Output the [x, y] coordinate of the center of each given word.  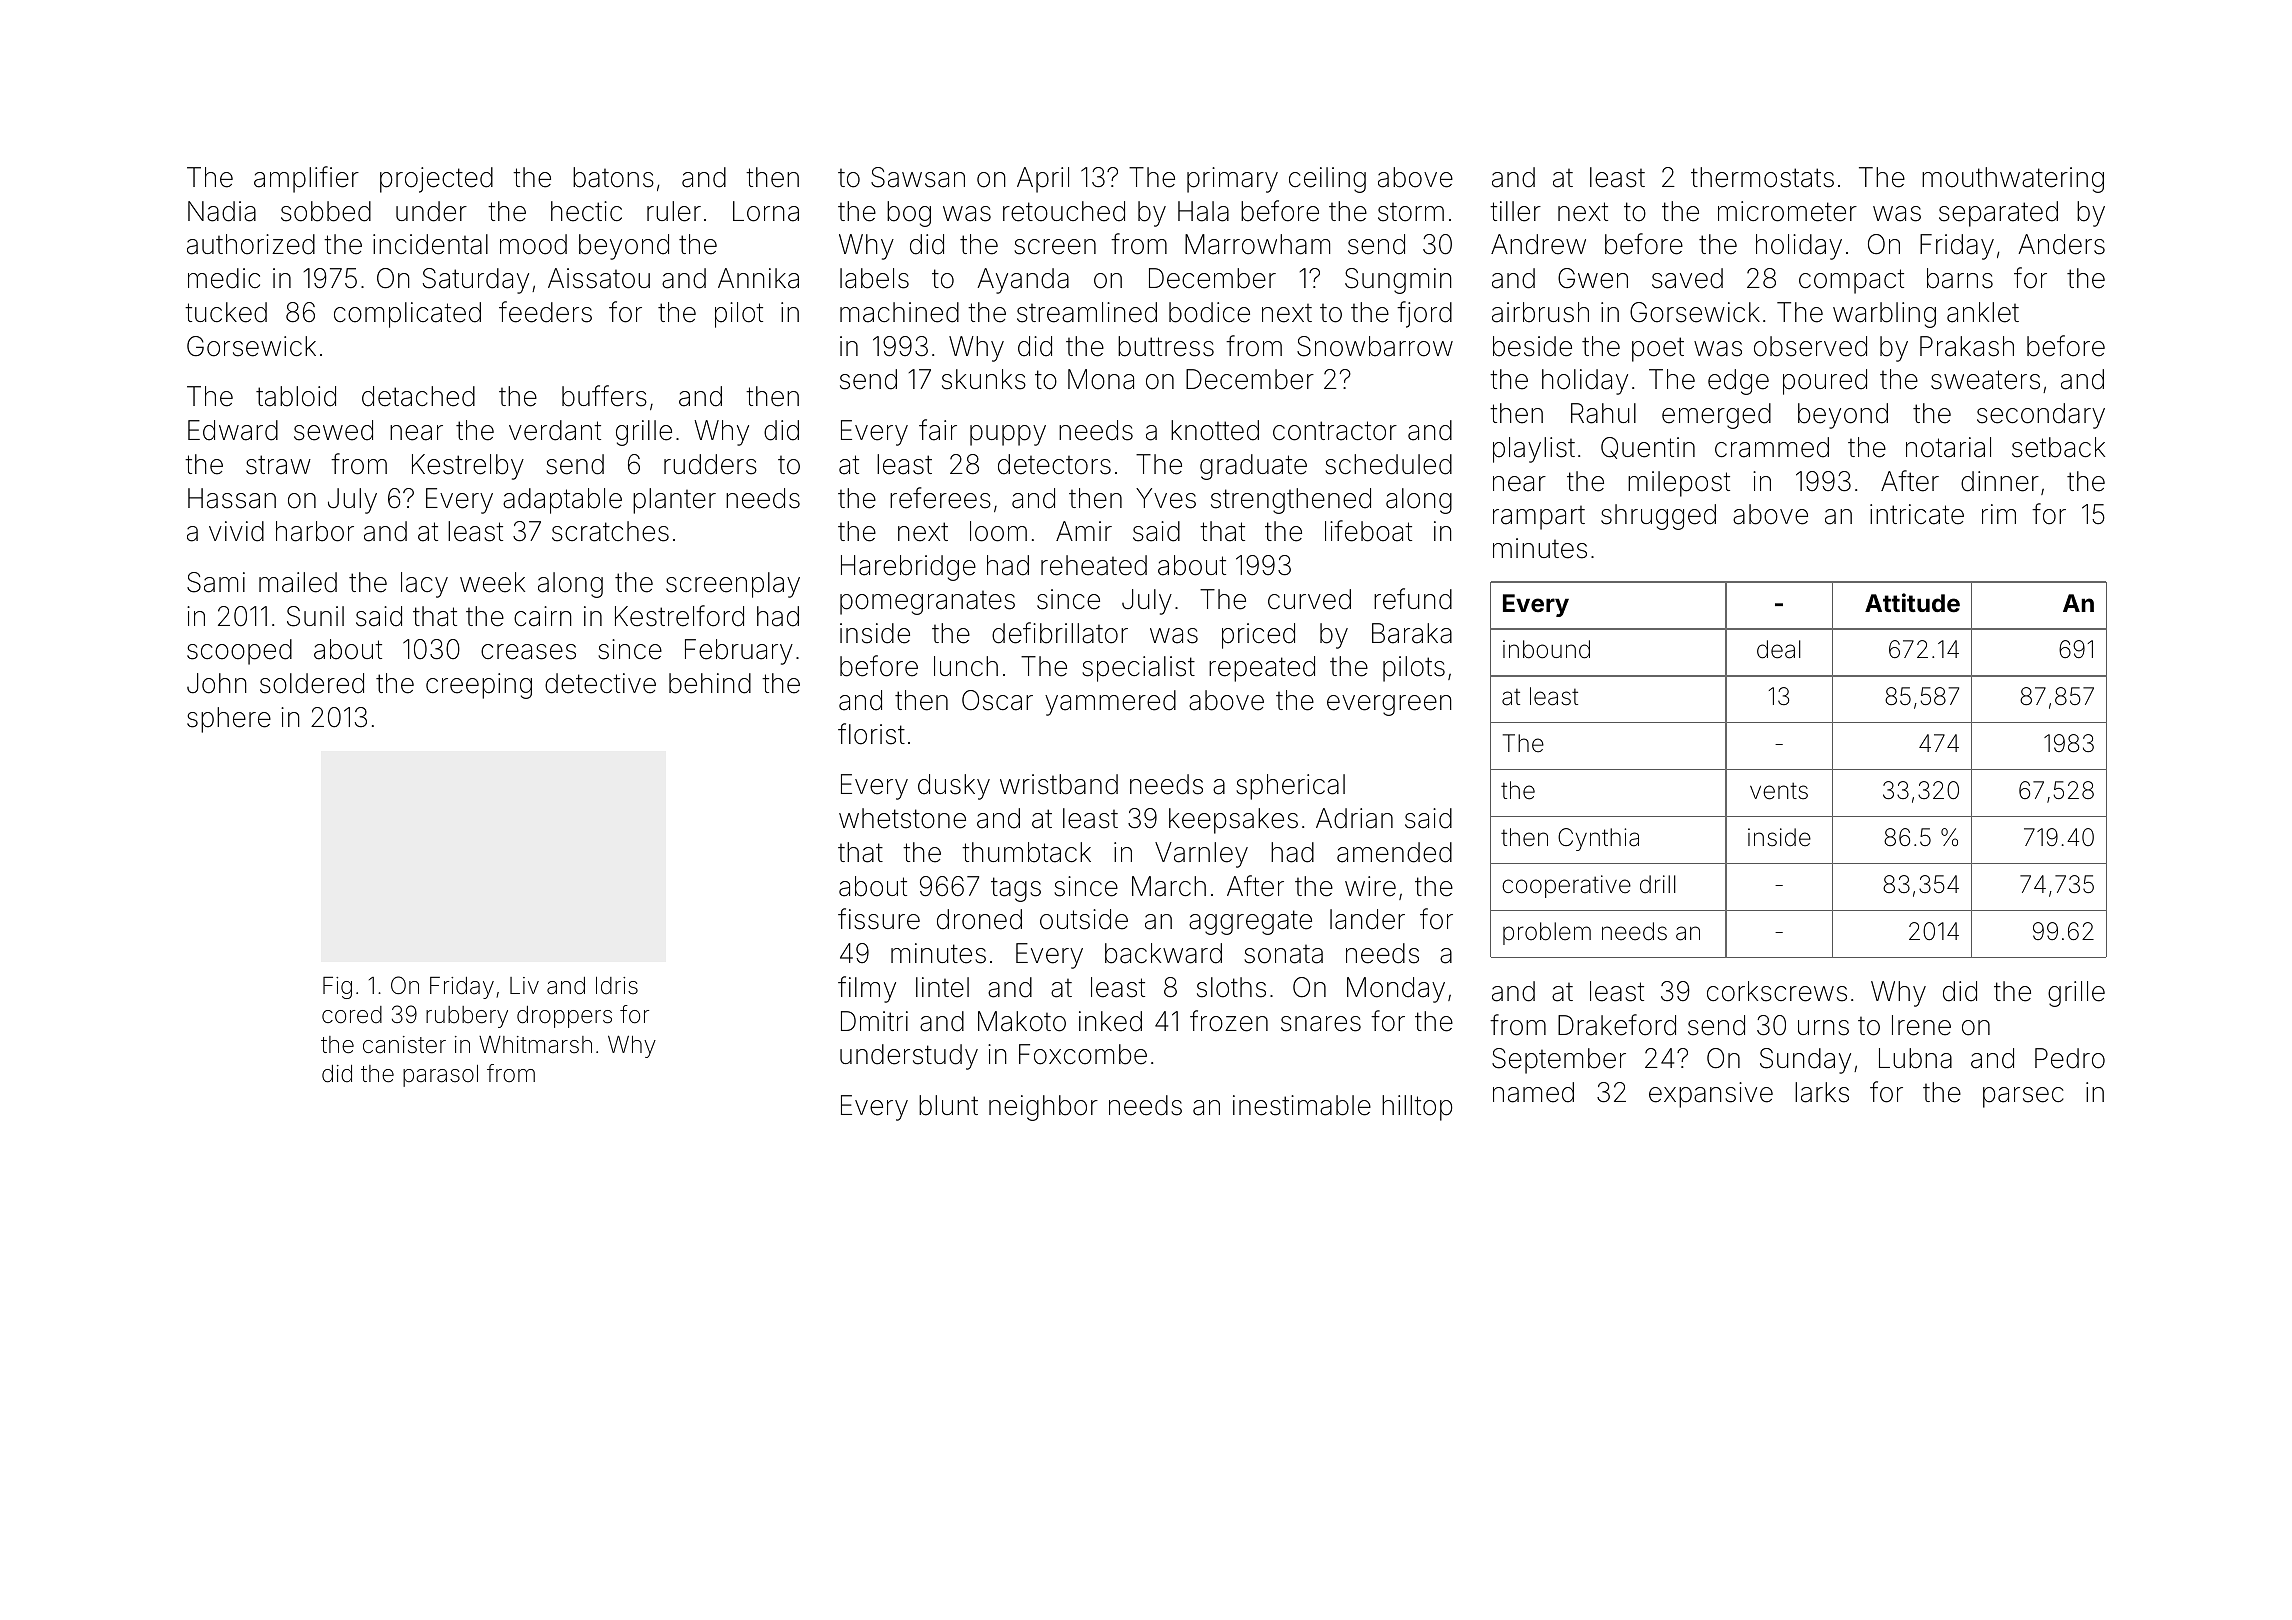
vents [1779, 791]
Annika [758, 278]
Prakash [1967, 346]
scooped [239, 652]
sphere [229, 720]
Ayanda [1023, 281]
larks [1822, 1092]
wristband [1059, 784]
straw [278, 465]
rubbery [467, 1017]
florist [871, 734]
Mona [1101, 379]
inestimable [1302, 1105]
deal [1779, 649]
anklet [1983, 312]
